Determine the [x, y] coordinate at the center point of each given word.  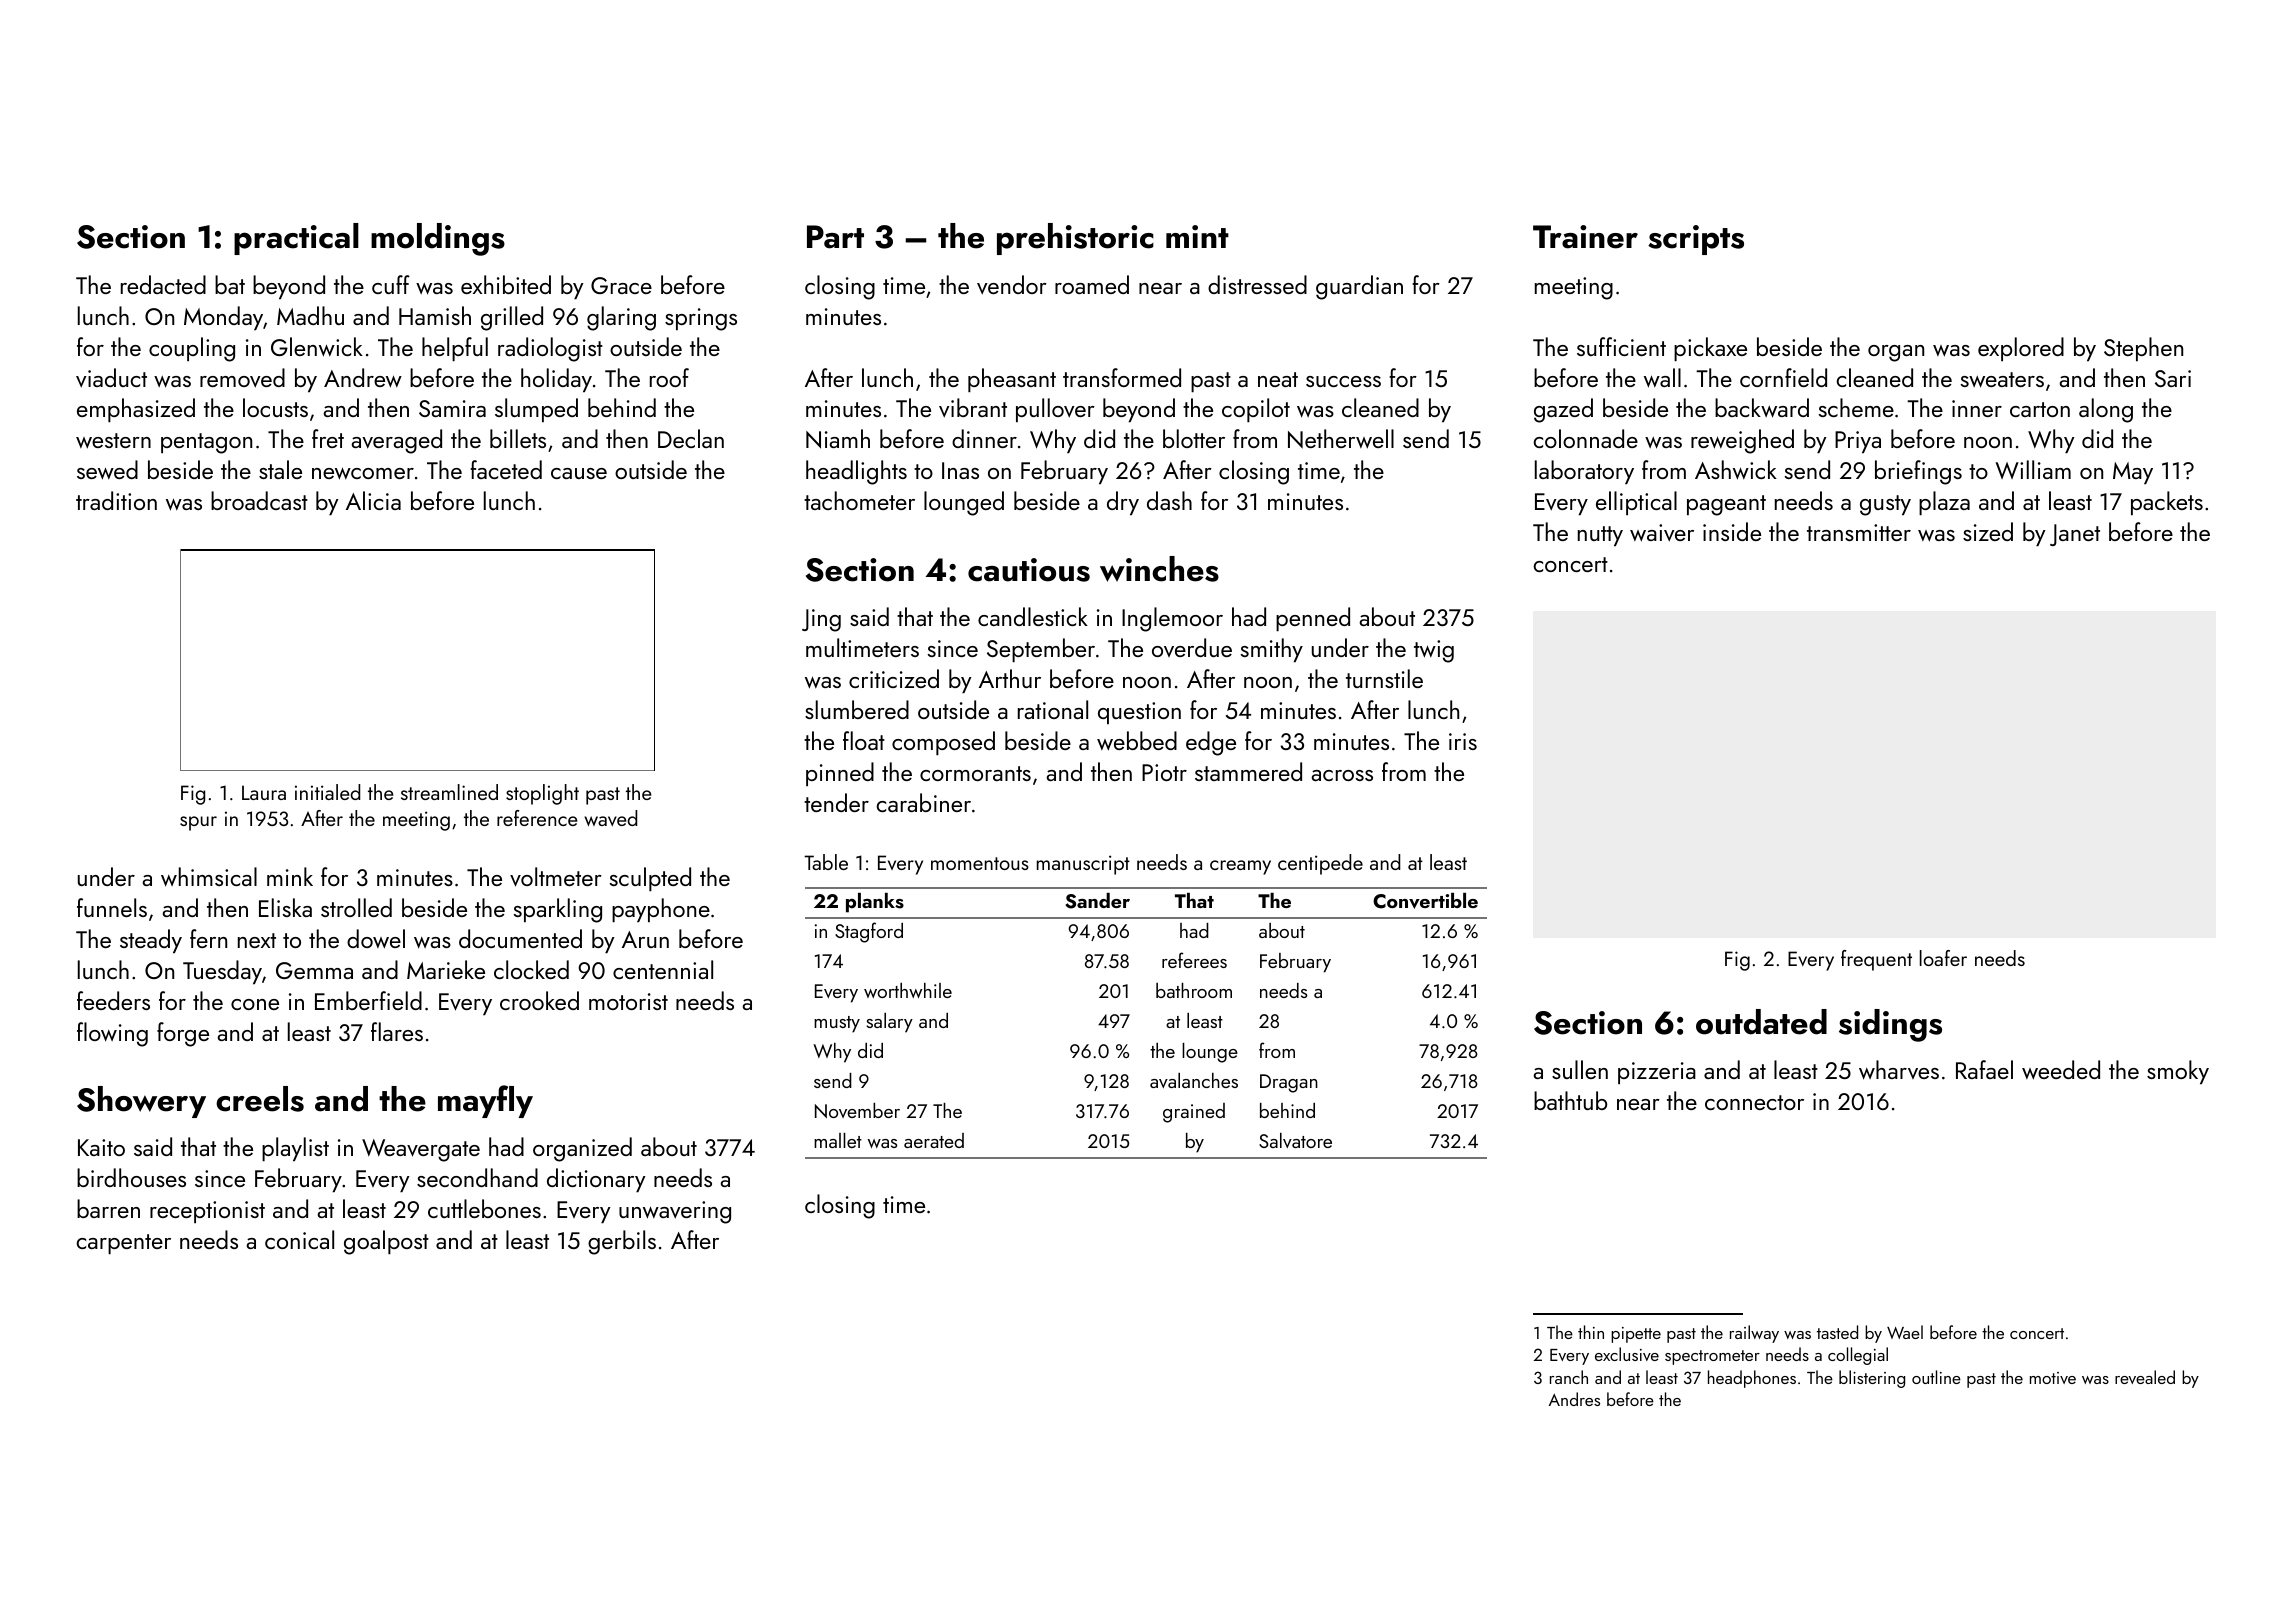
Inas [960, 470]
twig [1434, 651]
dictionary [596, 1180]
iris [1463, 741]
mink [290, 876]
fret [328, 438]
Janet [2075, 535]
